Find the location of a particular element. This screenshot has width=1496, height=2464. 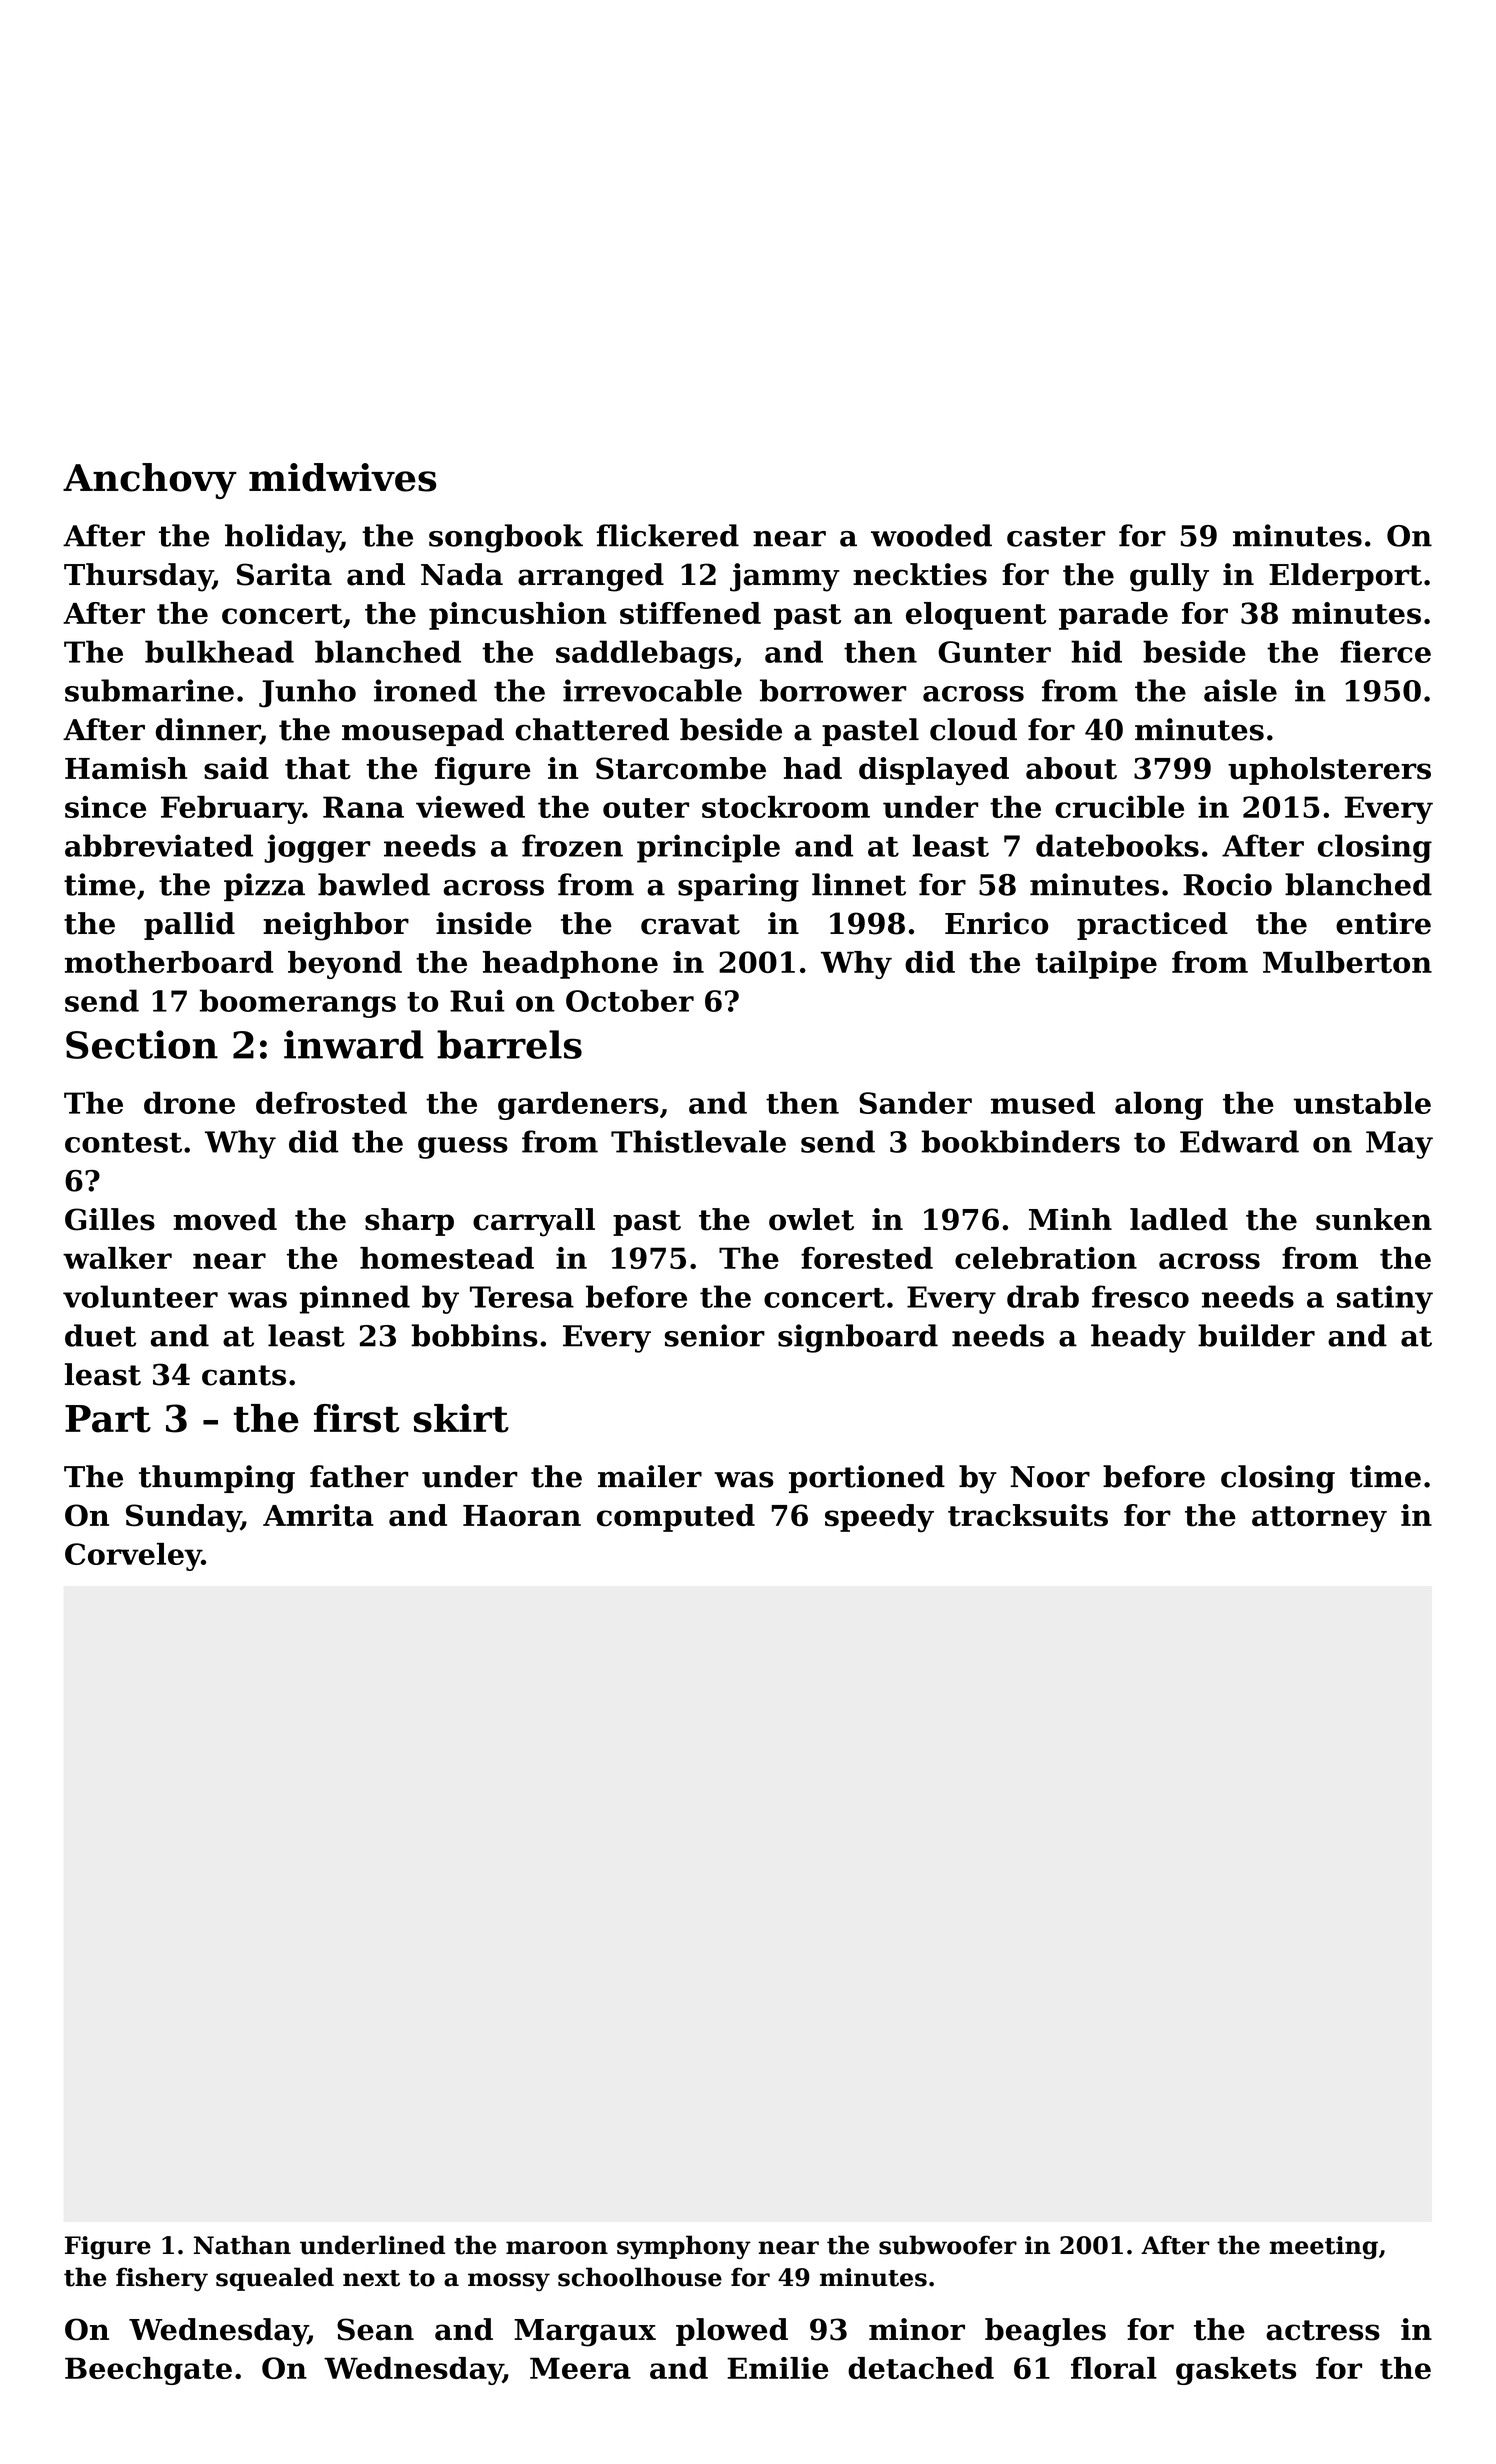

Teresa is located at coordinates (522, 1297).
